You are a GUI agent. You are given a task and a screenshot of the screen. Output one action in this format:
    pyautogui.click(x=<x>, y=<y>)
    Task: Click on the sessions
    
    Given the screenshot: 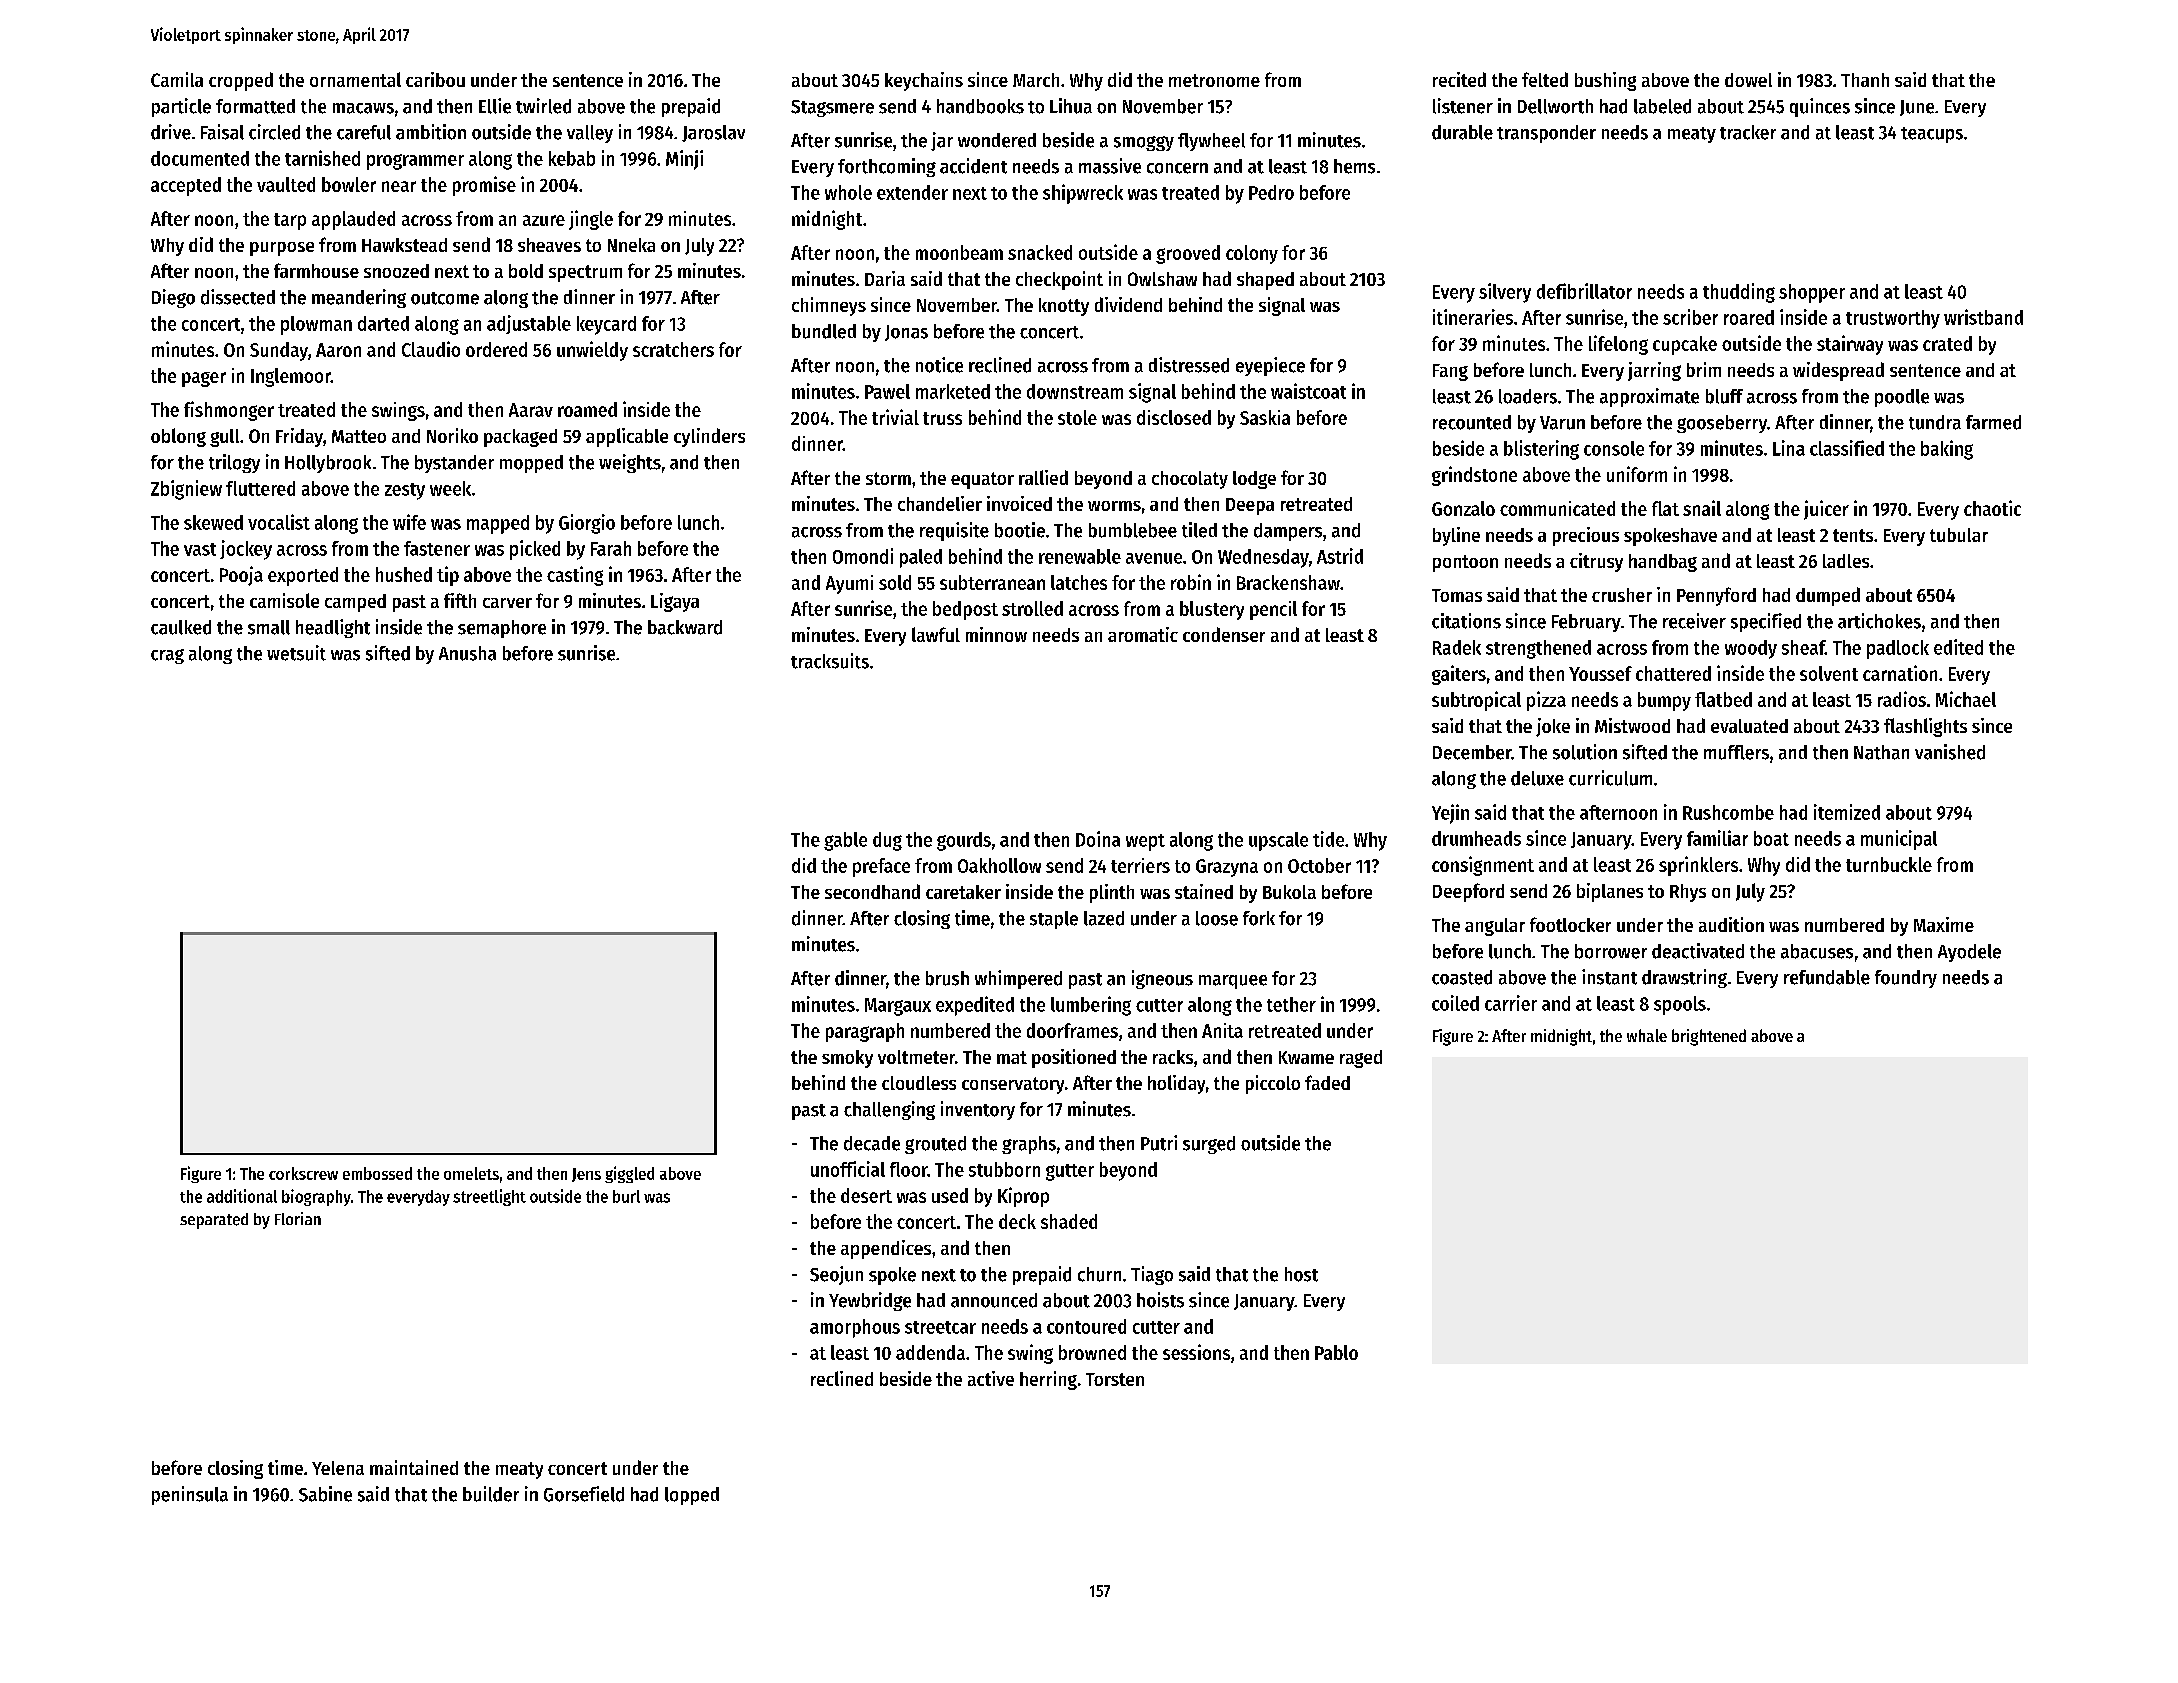 What is the action you would take?
    pyautogui.click(x=1196, y=1352)
